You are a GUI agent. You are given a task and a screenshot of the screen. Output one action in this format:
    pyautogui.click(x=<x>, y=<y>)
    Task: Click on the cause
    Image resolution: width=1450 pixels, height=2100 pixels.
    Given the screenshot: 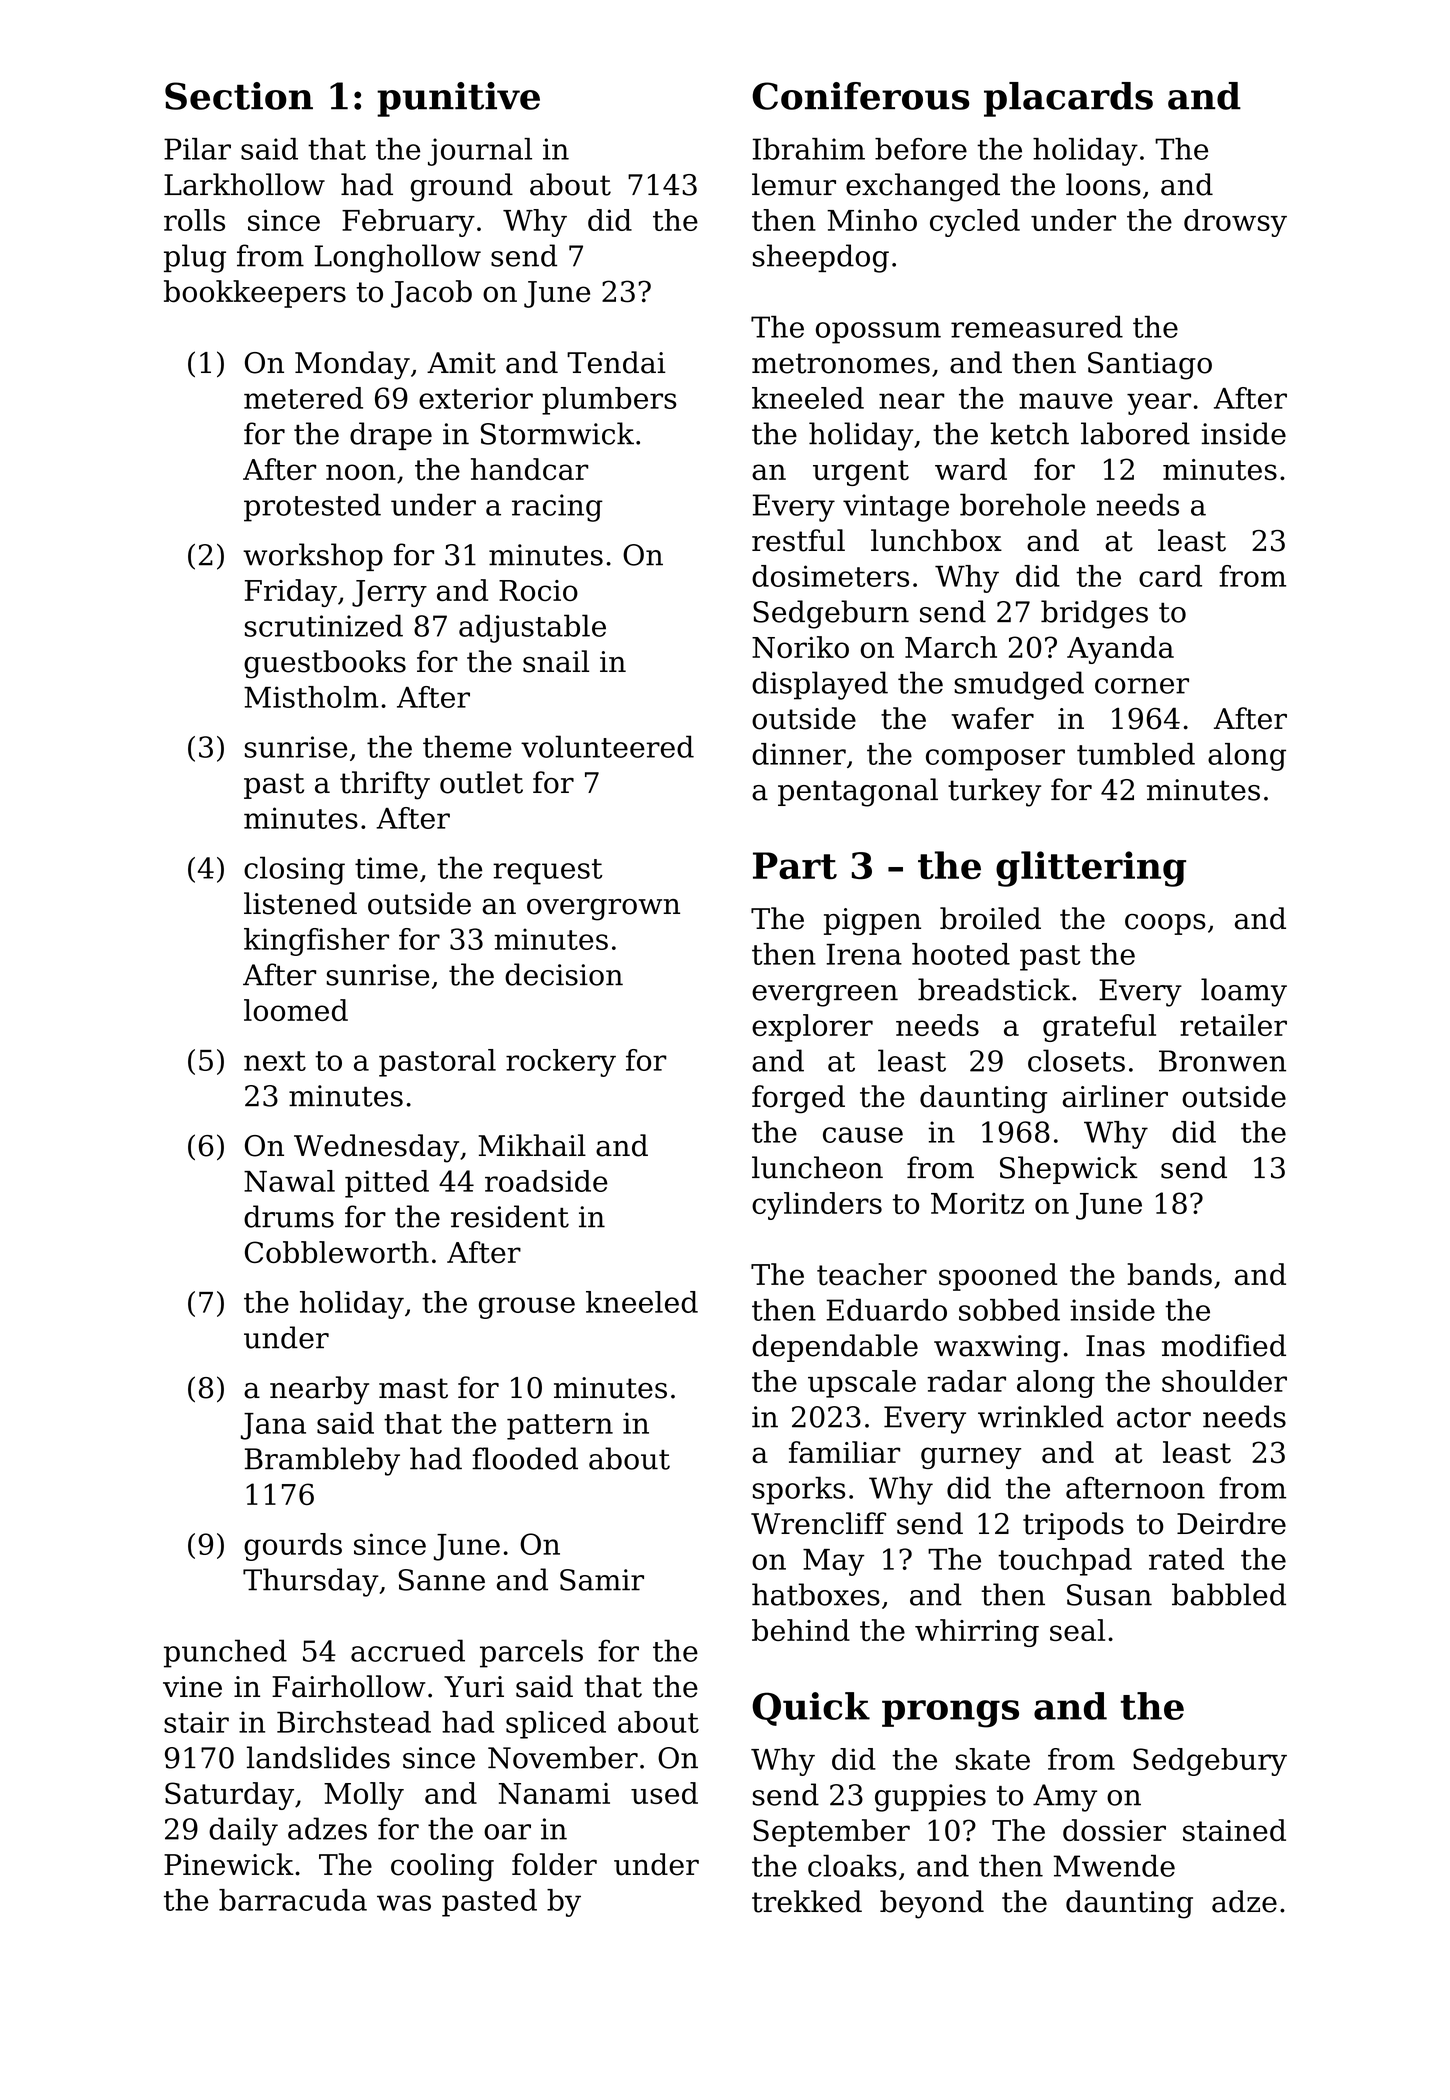 What is the action you would take?
    pyautogui.click(x=863, y=1135)
